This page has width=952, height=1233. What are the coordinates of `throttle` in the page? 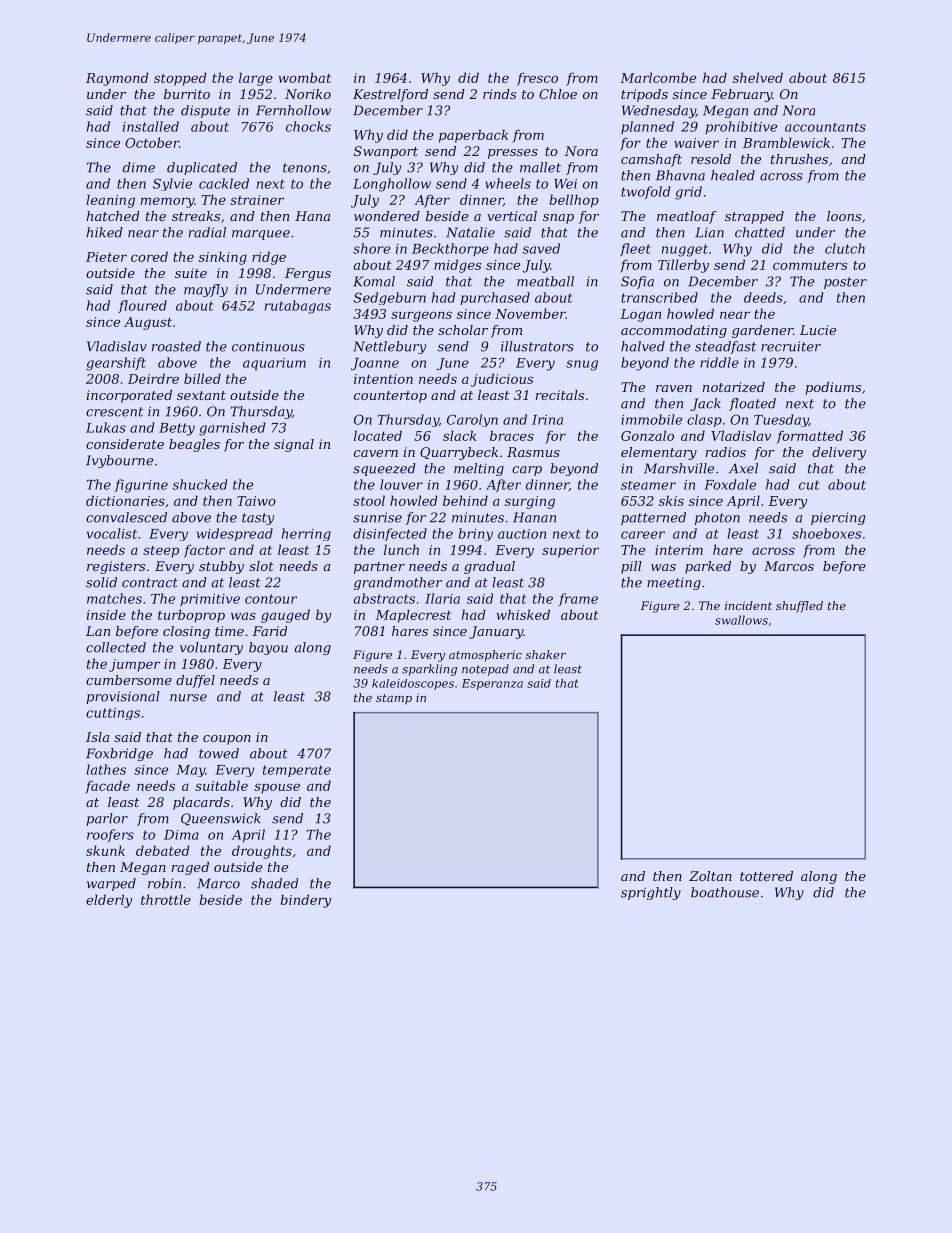 It's located at (166, 899).
